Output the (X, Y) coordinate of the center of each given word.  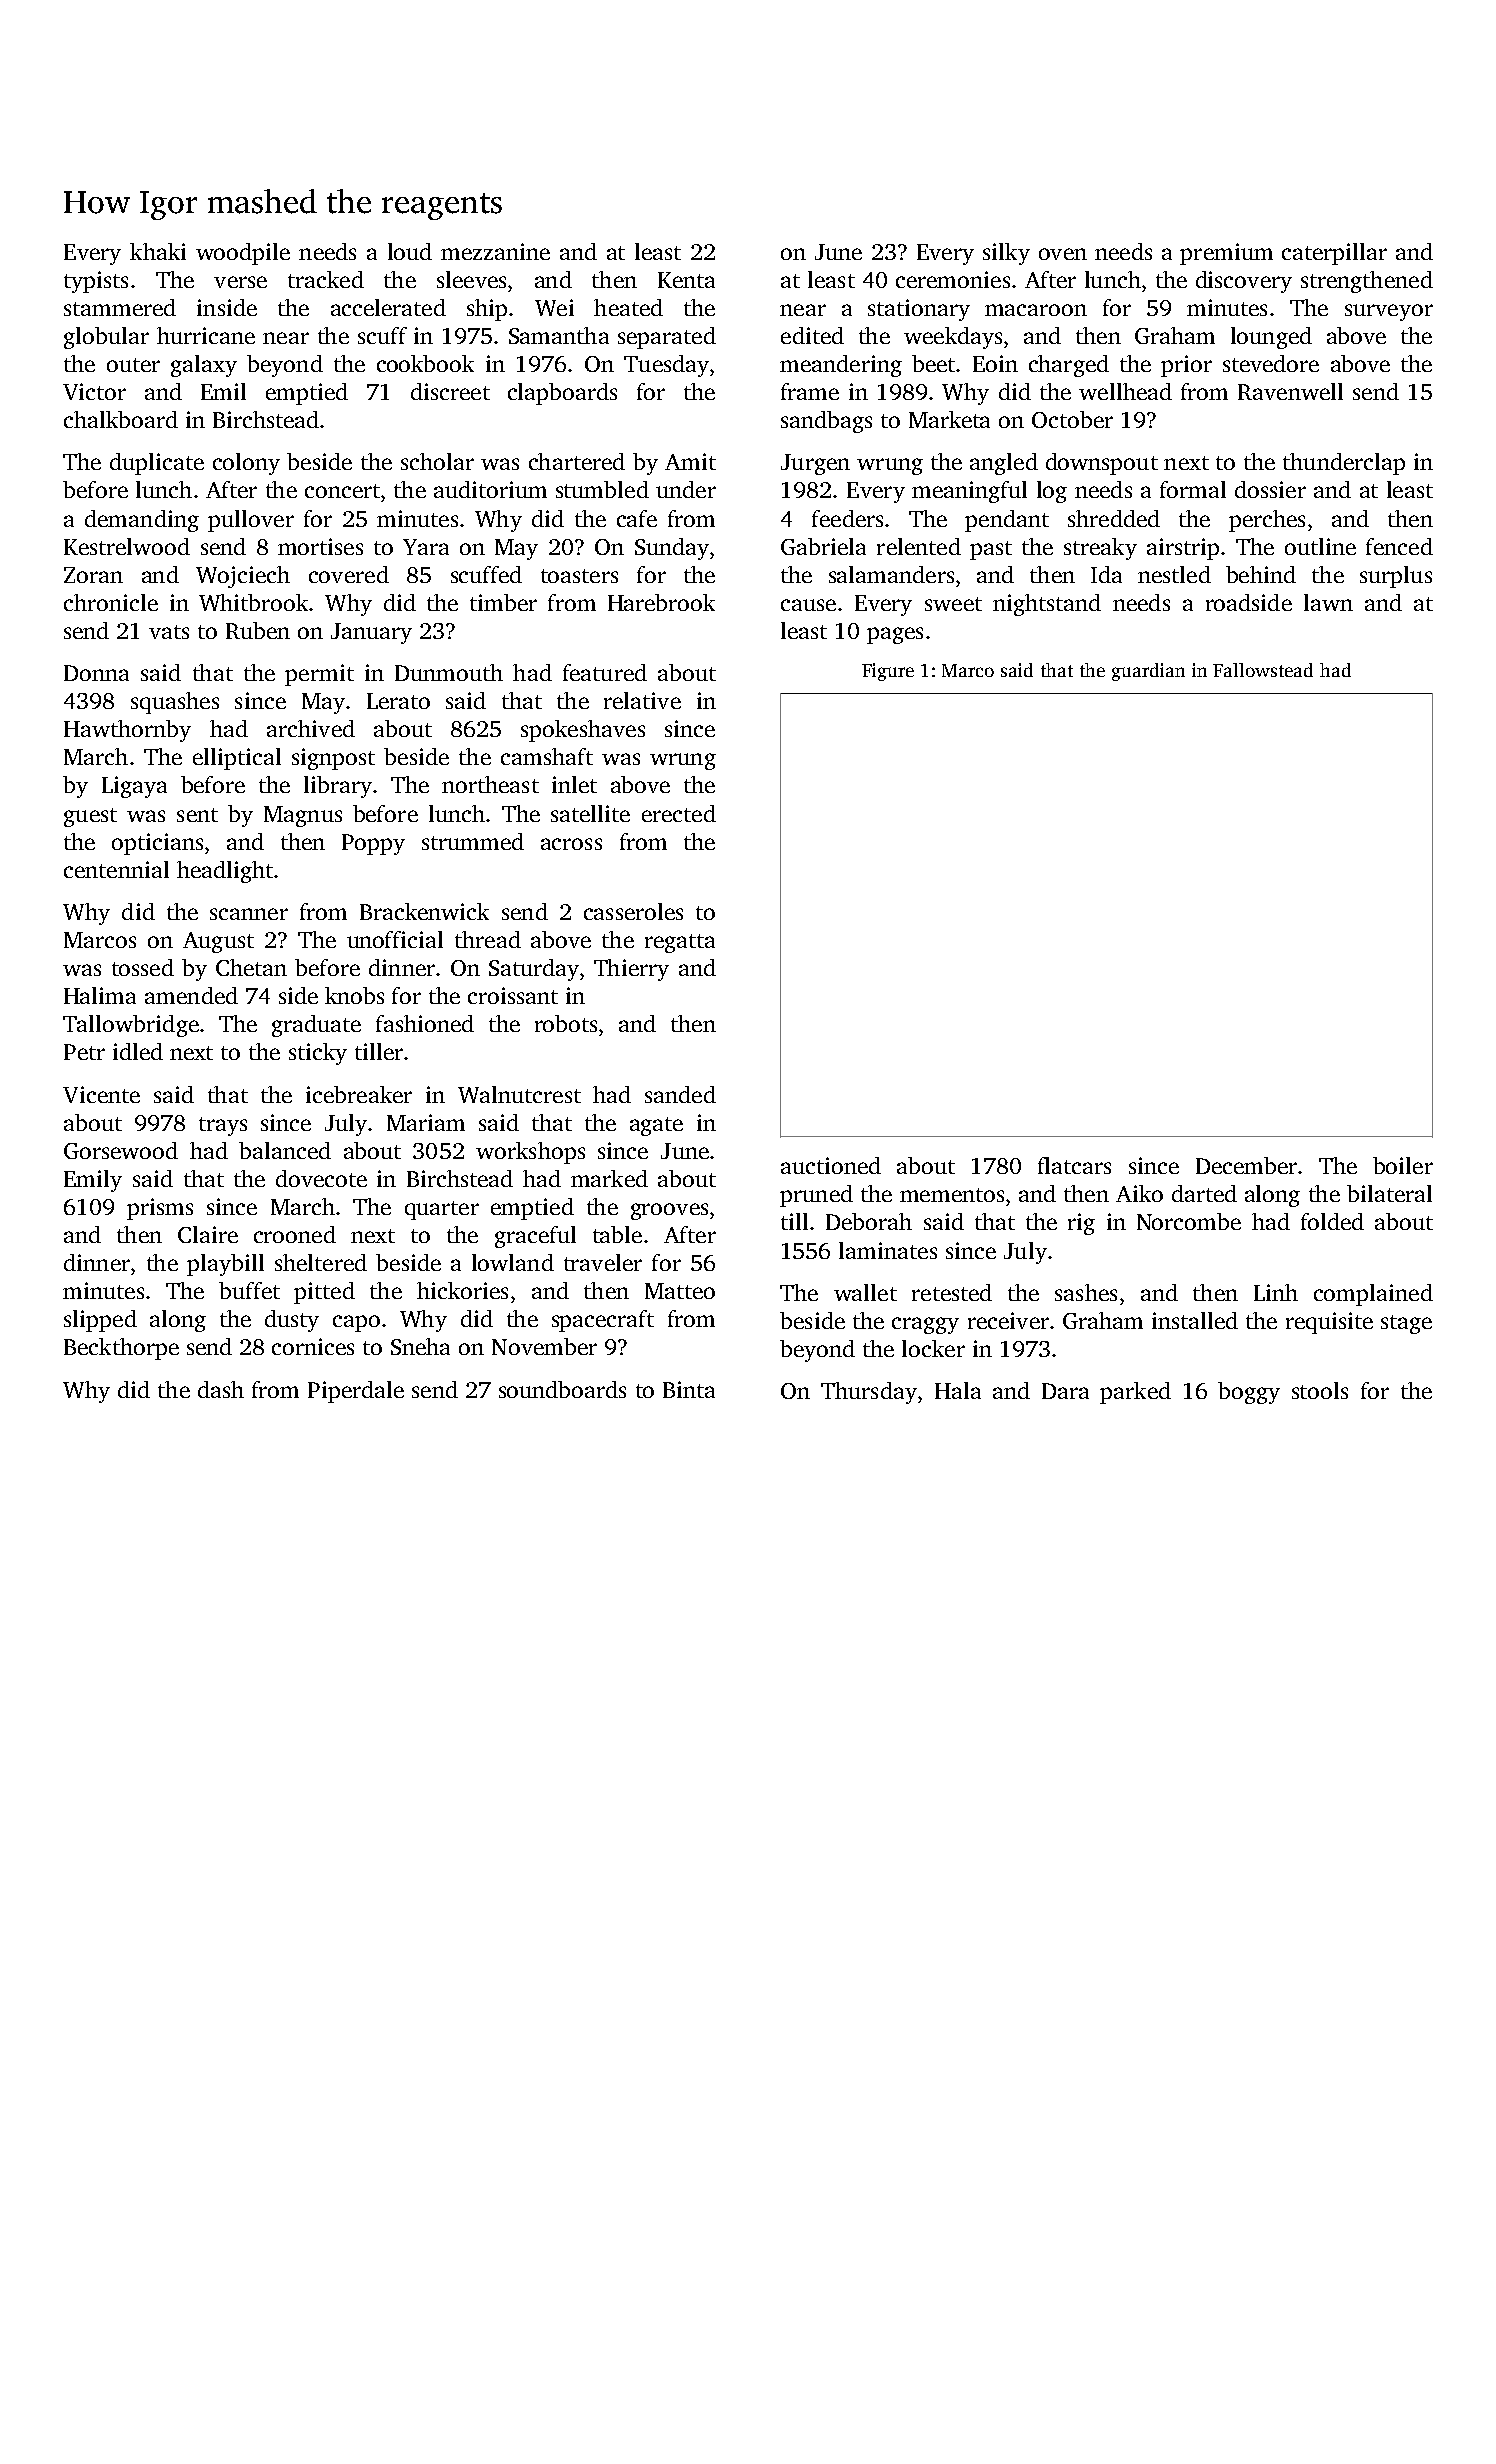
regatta (680, 943)
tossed (143, 967)
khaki (158, 251)
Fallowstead (1263, 670)
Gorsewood (121, 1150)
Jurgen (815, 464)
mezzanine (495, 251)
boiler (1403, 1165)
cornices (313, 1346)
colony (246, 464)
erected (679, 813)
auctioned (831, 1165)
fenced (1399, 546)
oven (1063, 254)
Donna (96, 673)
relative (642, 700)
